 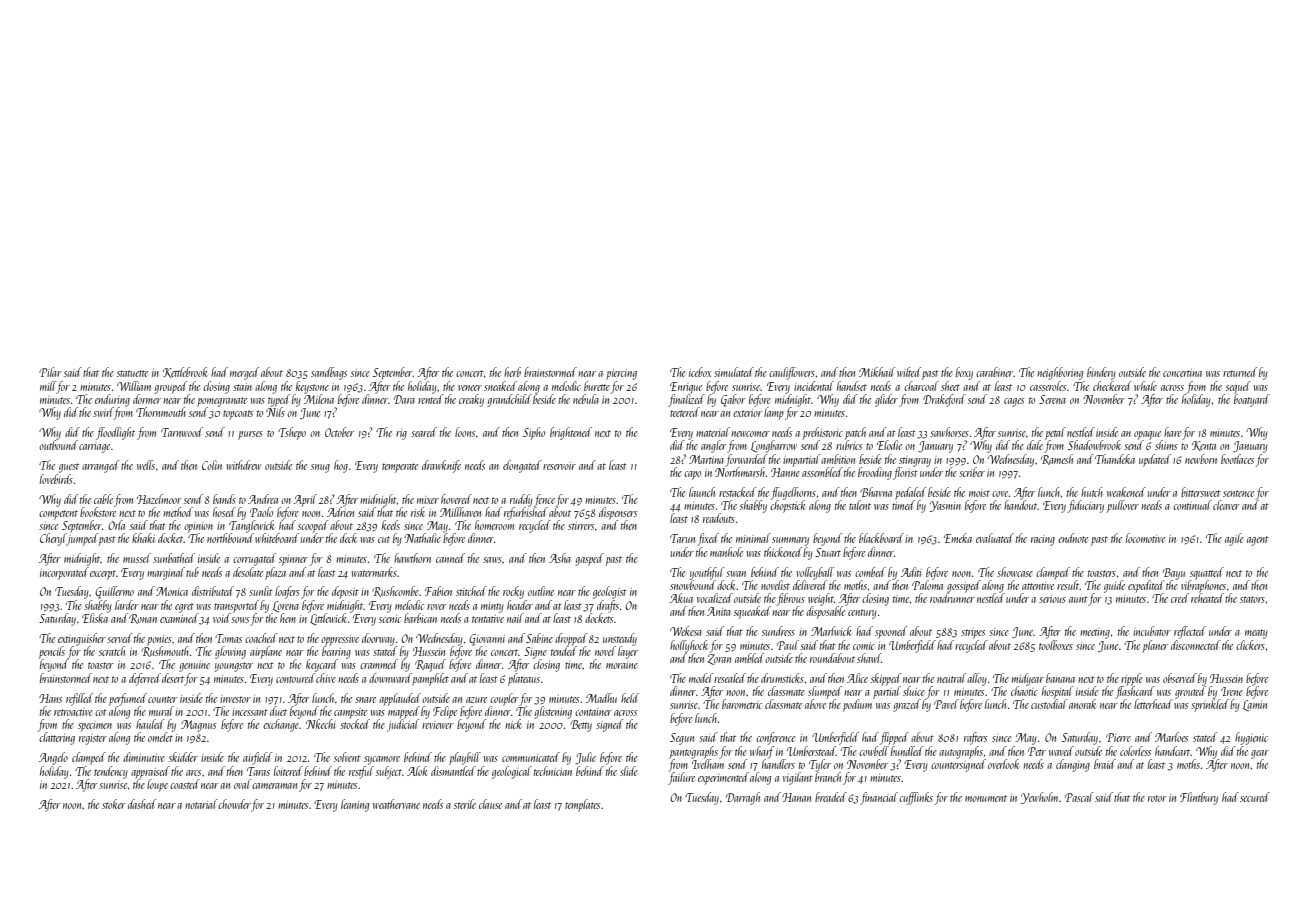 I want to click on rotor, so click(x=1157, y=798).
